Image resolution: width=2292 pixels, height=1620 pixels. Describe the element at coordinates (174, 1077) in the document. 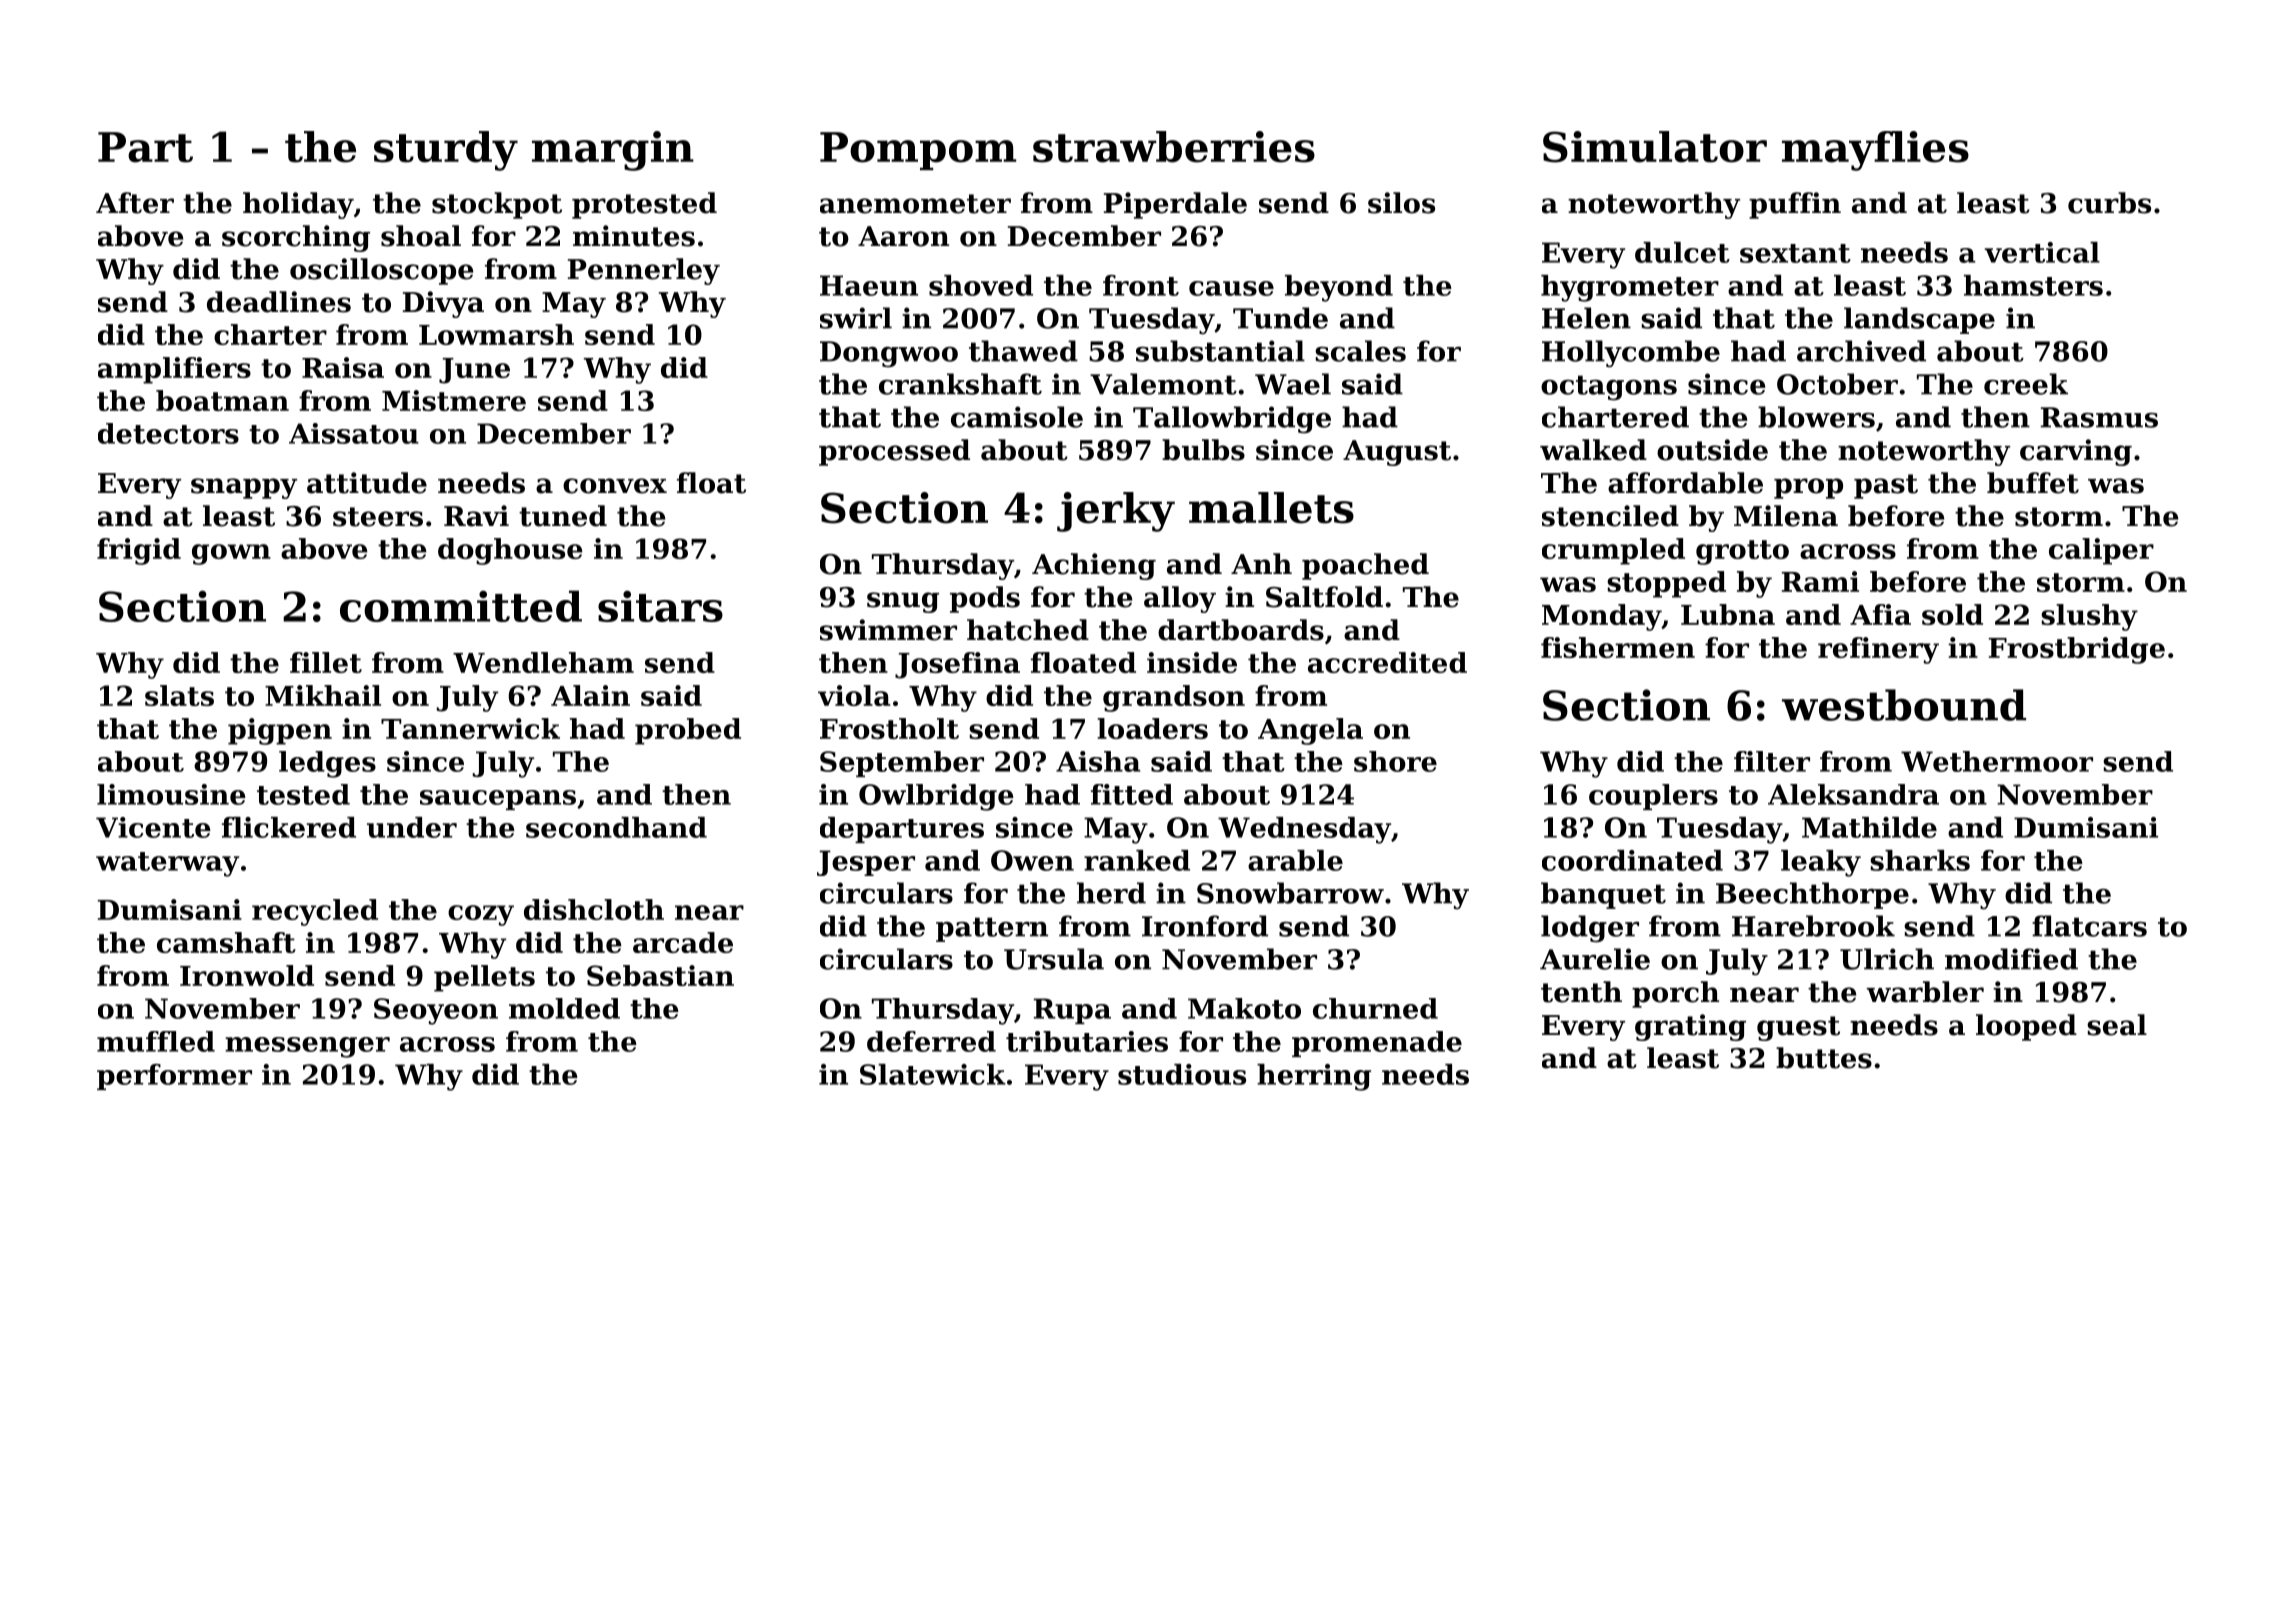

I see `performer` at that location.
